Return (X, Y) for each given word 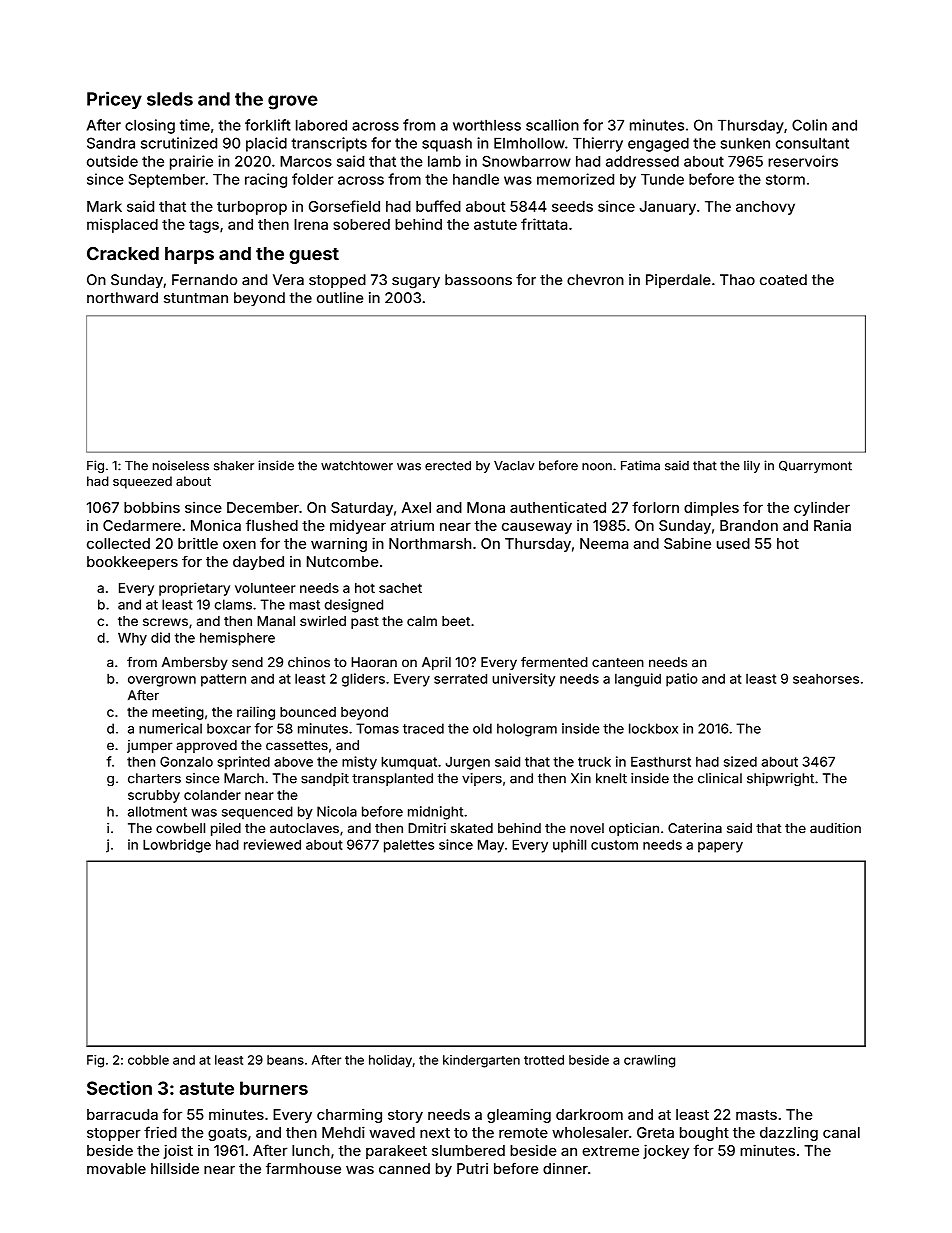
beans (285, 1060)
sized (740, 761)
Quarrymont (815, 467)
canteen (618, 663)
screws (165, 622)
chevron (595, 280)
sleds (170, 99)
